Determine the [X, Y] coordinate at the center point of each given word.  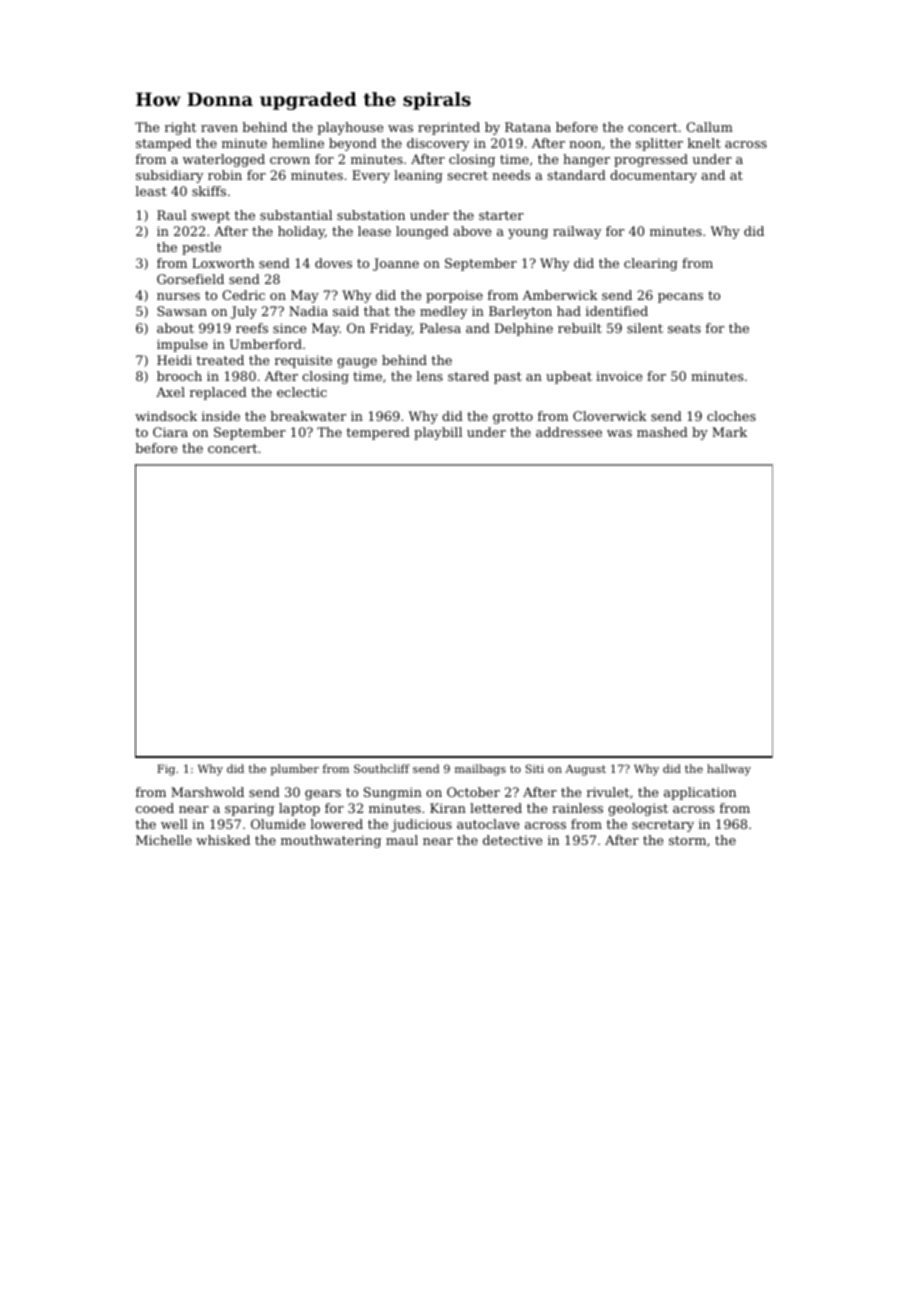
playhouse [350, 128]
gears [323, 795]
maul [402, 840]
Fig [166, 770]
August [585, 770]
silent [645, 328]
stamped [163, 144]
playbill [438, 433]
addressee [569, 432]
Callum [710, 127]
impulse [182, 345]
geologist [638, 809]
